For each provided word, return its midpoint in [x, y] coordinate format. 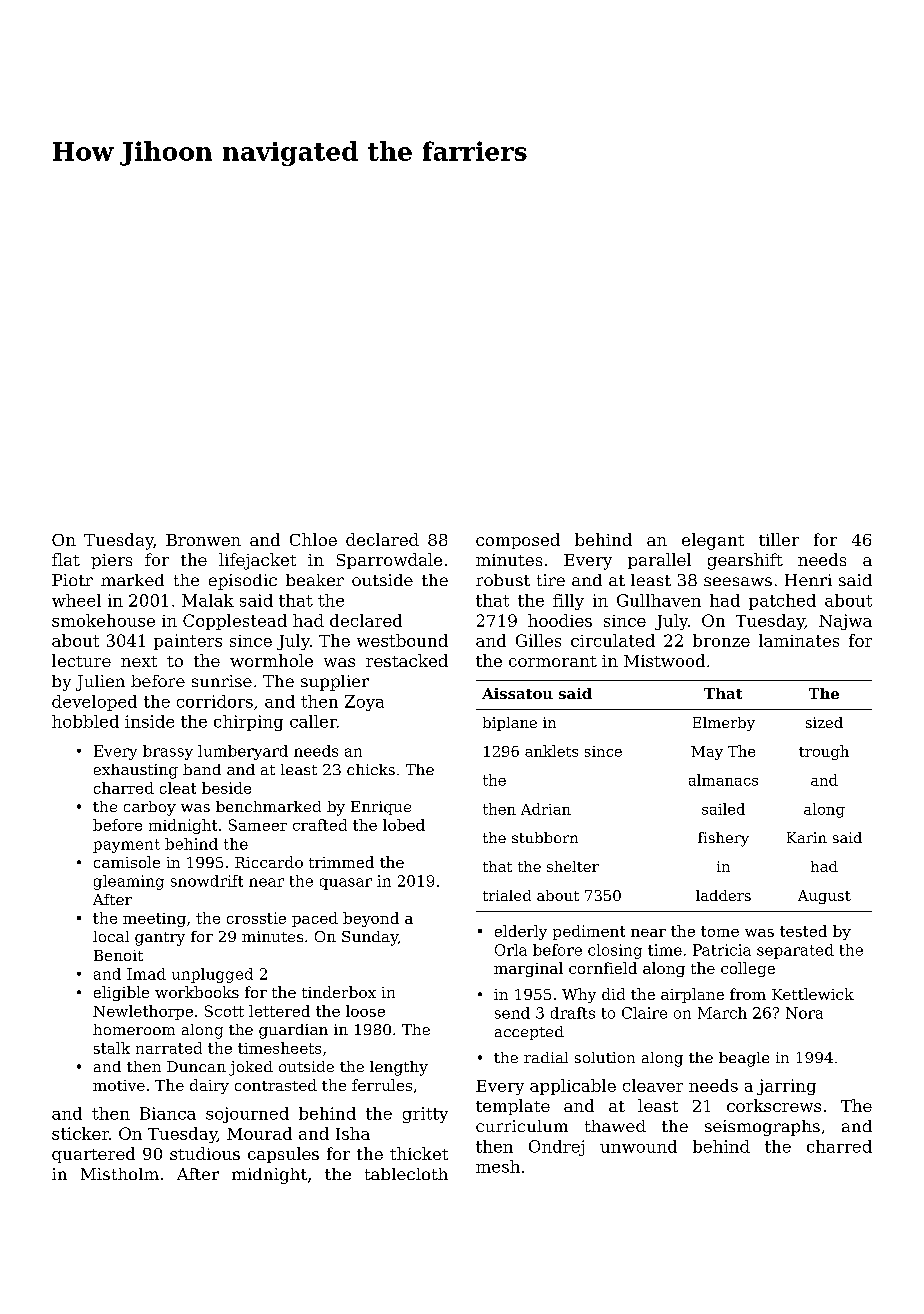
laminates [799, 640]
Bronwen [203, 540]
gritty [425, 1115]
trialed [507, 895]
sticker [80, 1133]
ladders [723, 895]
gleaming [129, 882]
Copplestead [235, 622]
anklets [551, 751]
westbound [402, 640]
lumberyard [243, 752]
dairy [209, 1086]
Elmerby [724, 724]
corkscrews [774, 1105]
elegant [713, 541]
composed [518, 541]
